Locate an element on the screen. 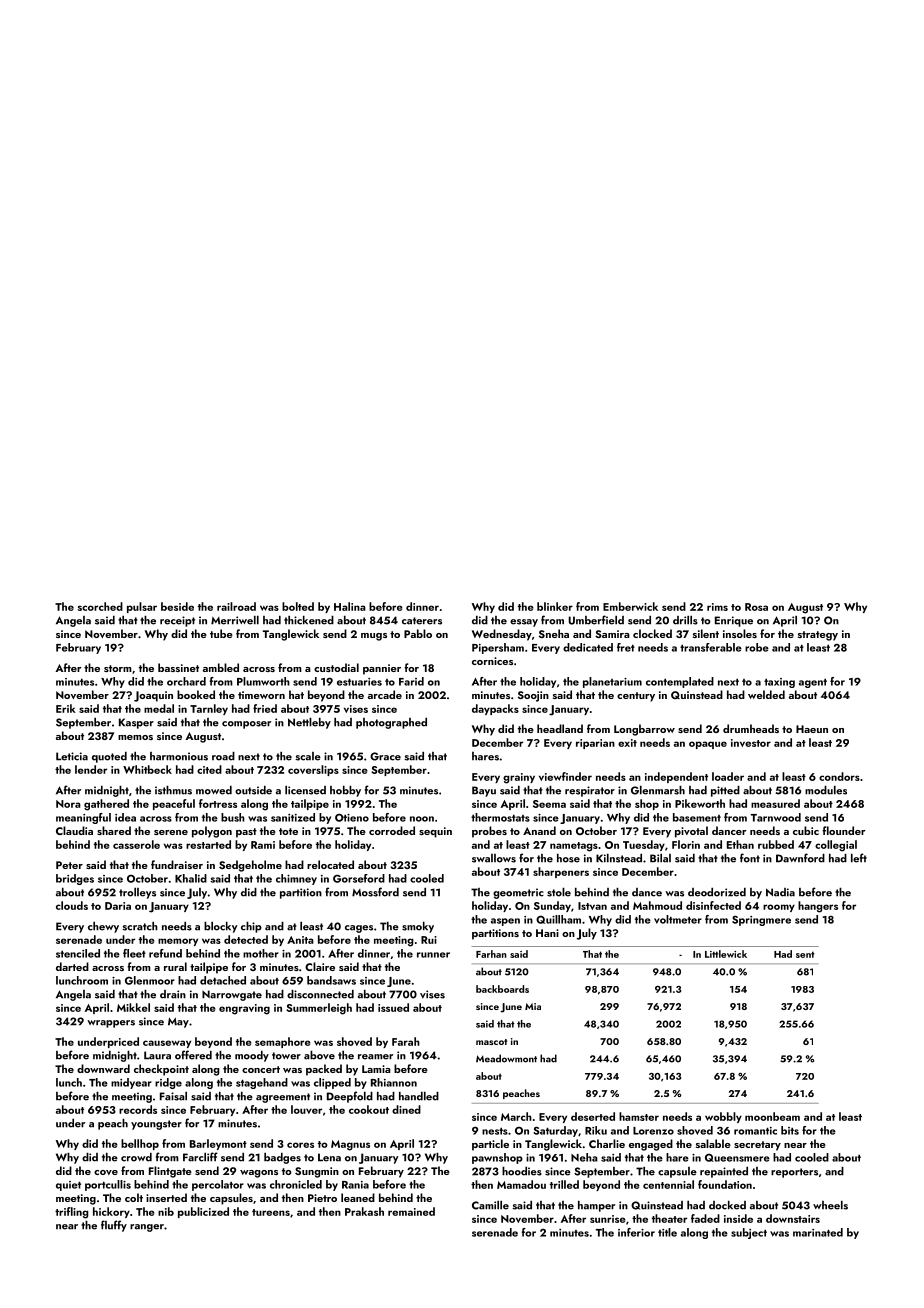  condors is located at coordinates (839, 776).
